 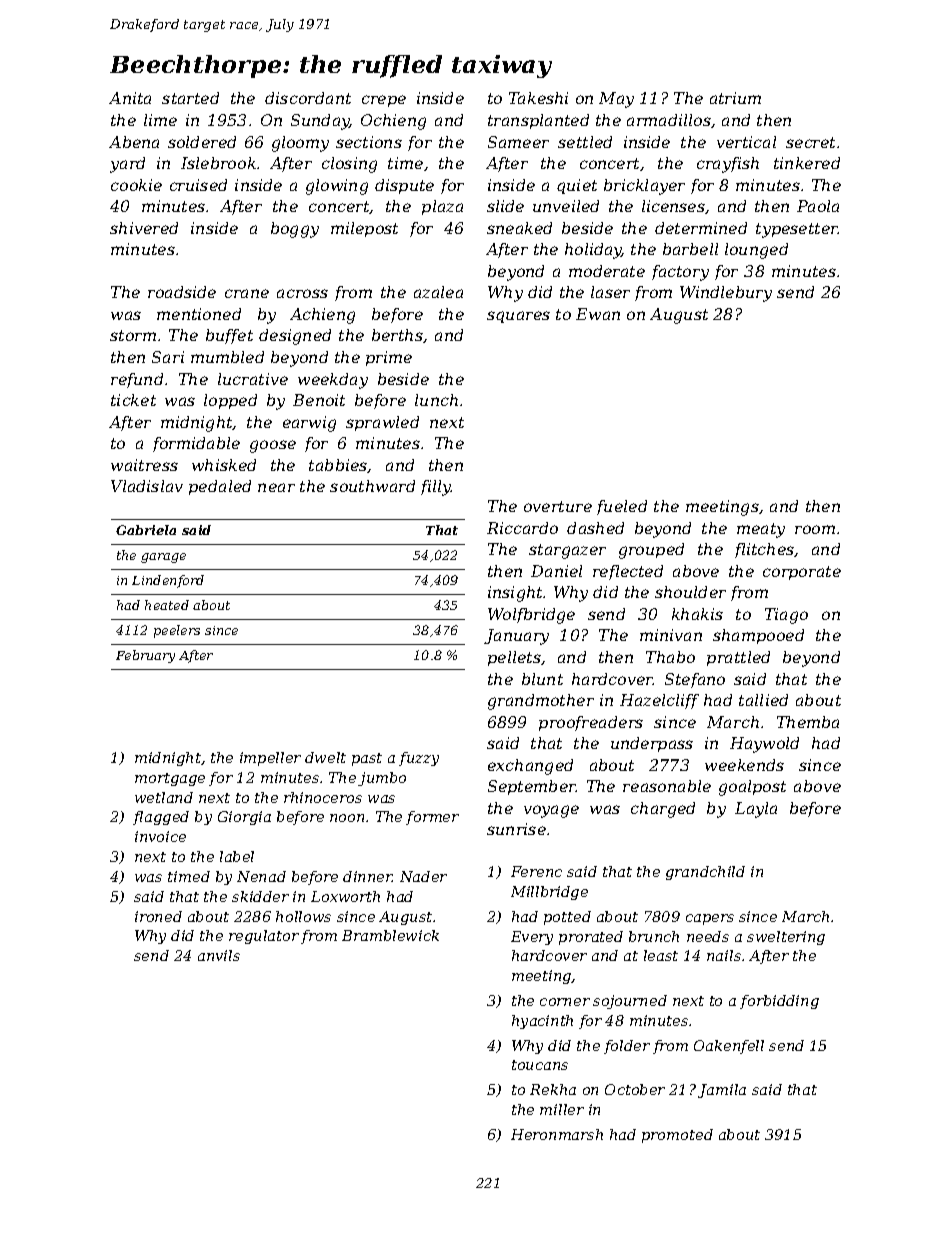 What do you see at coordinates (735, 98) in the document?
I see `atrium` at bounding box center [735, 98].
